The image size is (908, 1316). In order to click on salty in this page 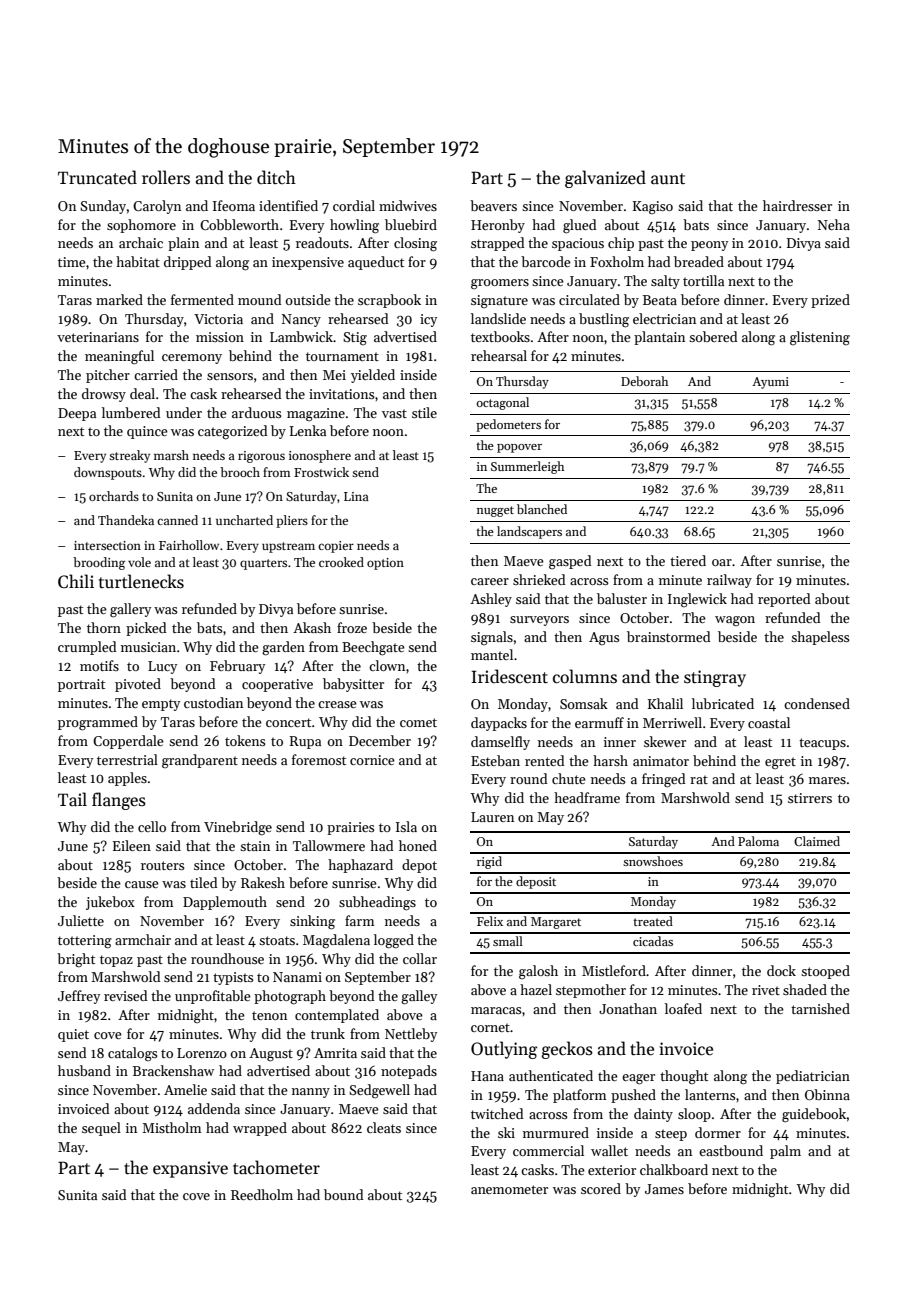, I will do `click(665, 282)`.
